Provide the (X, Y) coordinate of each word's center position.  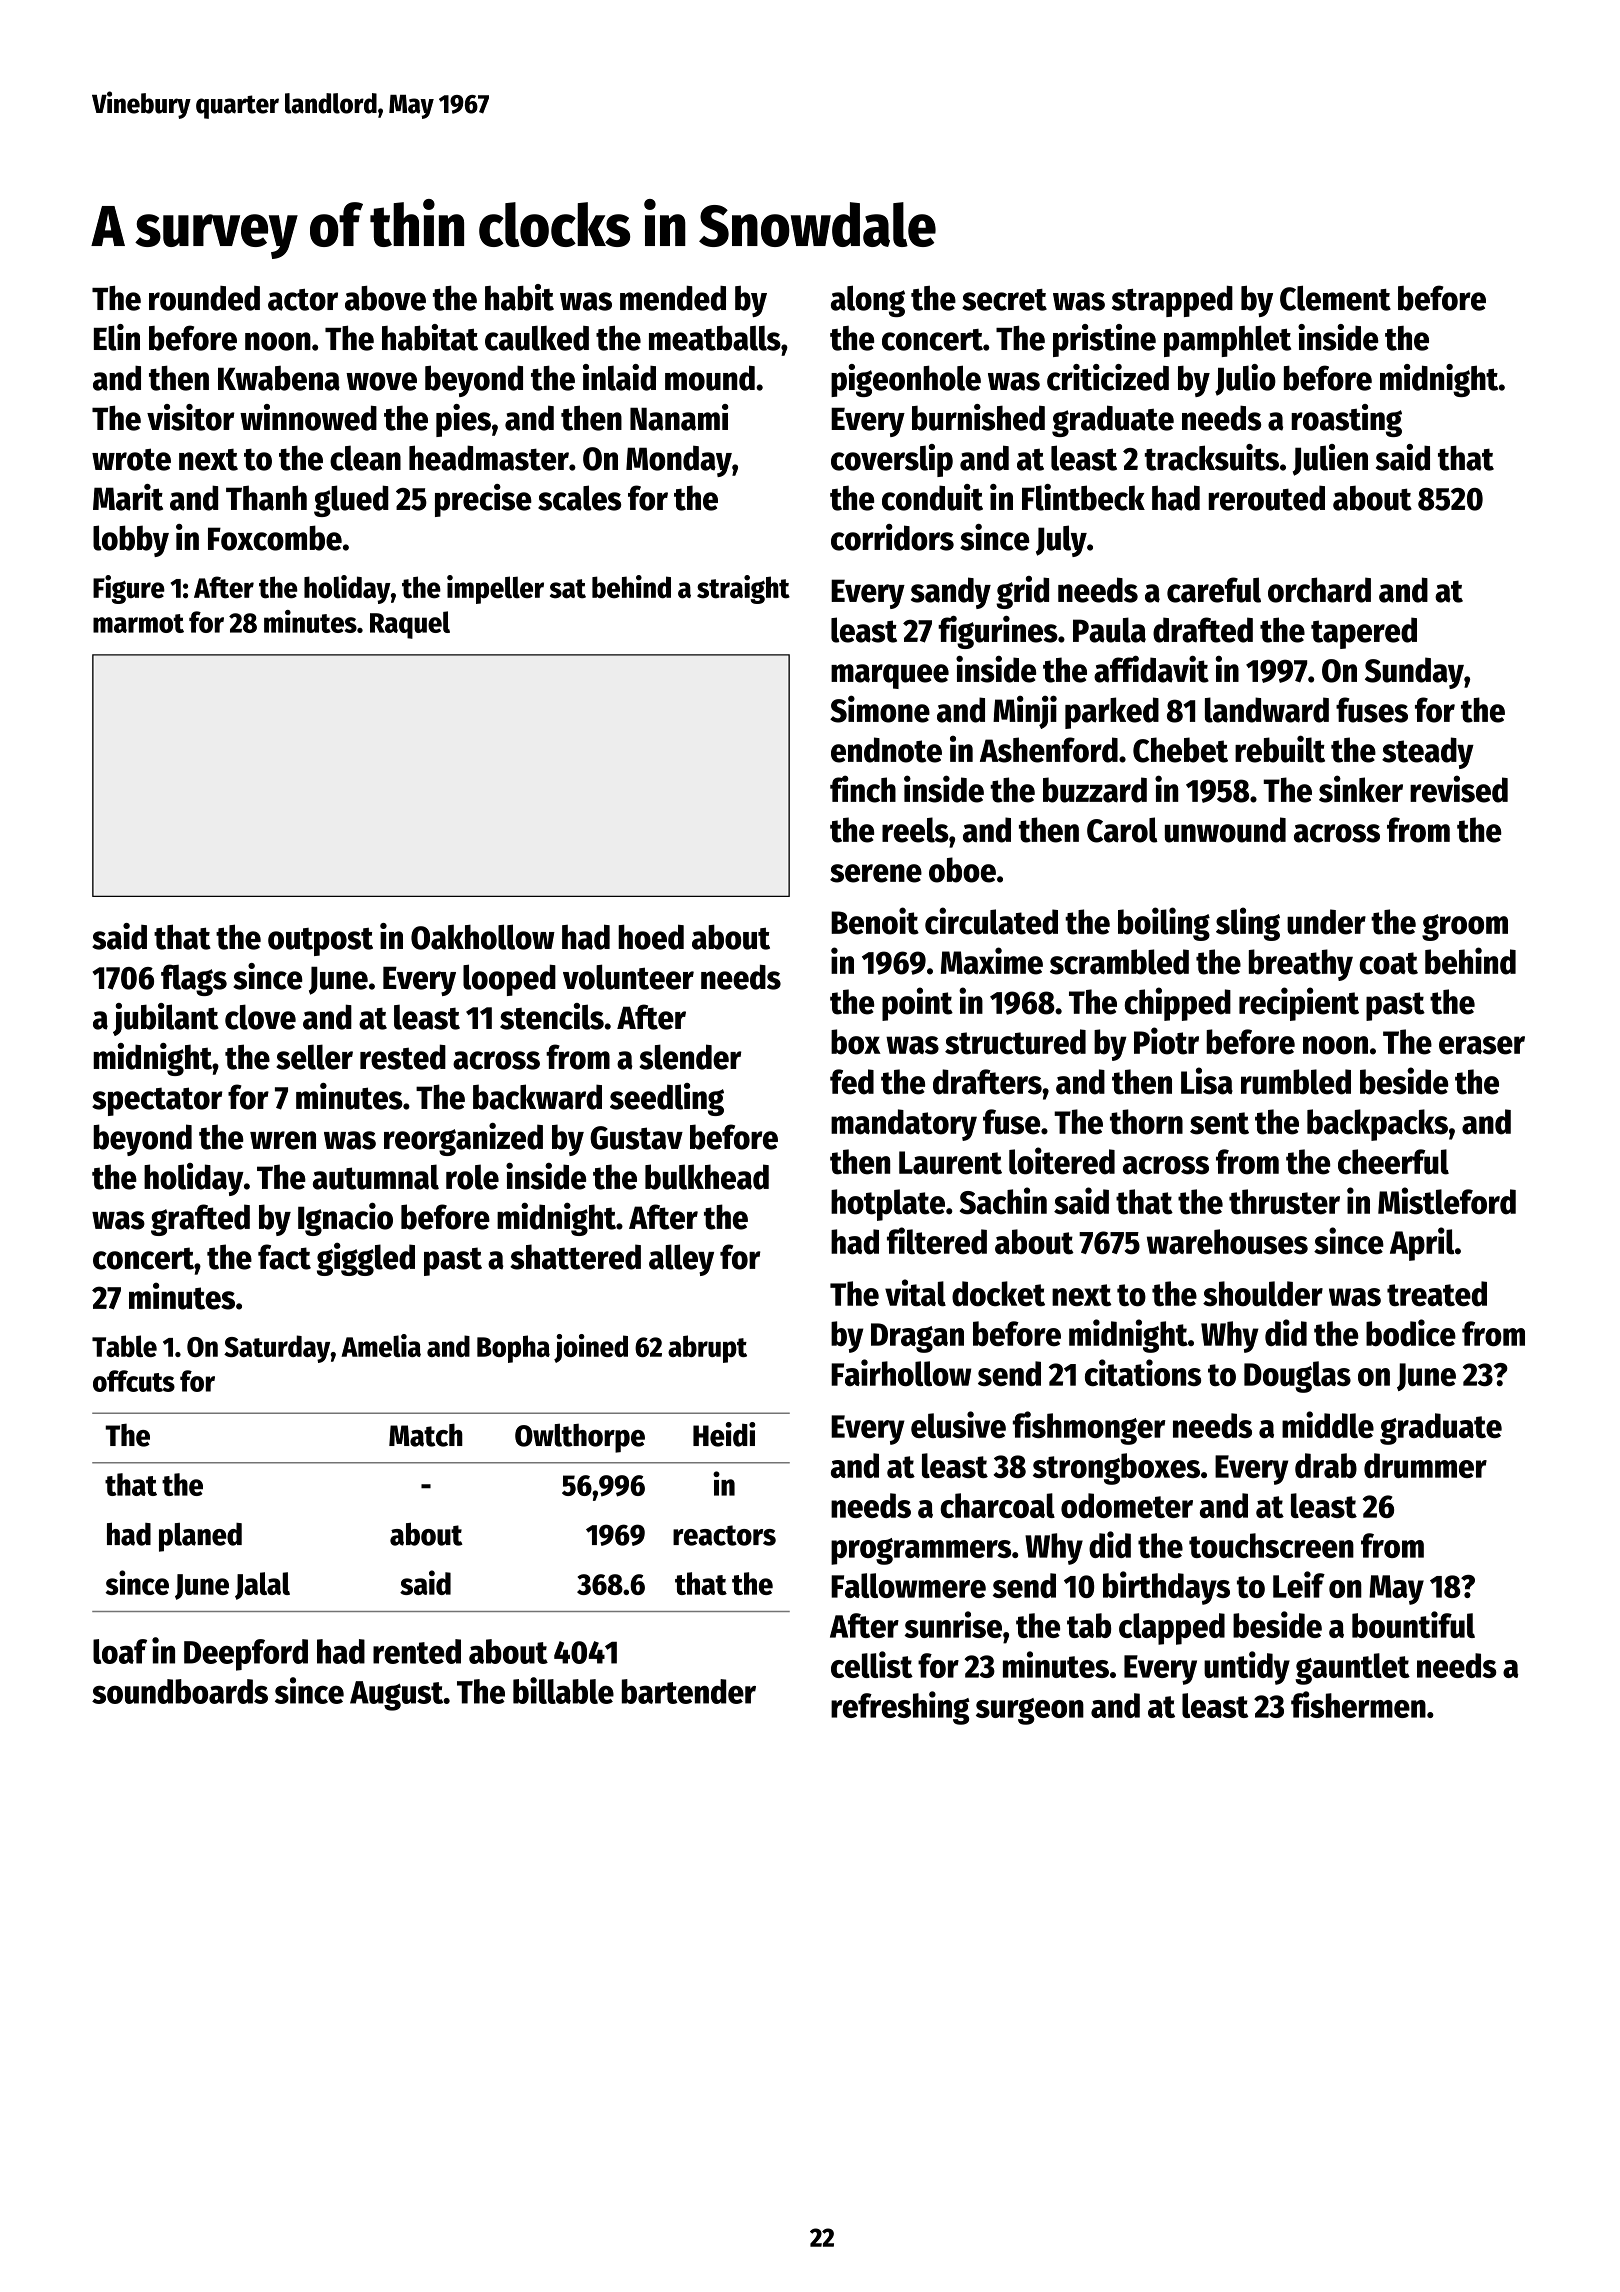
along (868, 301)
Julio (1245, 380)
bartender (689, 1691)
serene (876, 873)
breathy (1301, 965)
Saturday (277, 1349)
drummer (1425, 1465)
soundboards (180, 1691)
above (385, 298)
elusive (958, 1424)
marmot (138, 623)
